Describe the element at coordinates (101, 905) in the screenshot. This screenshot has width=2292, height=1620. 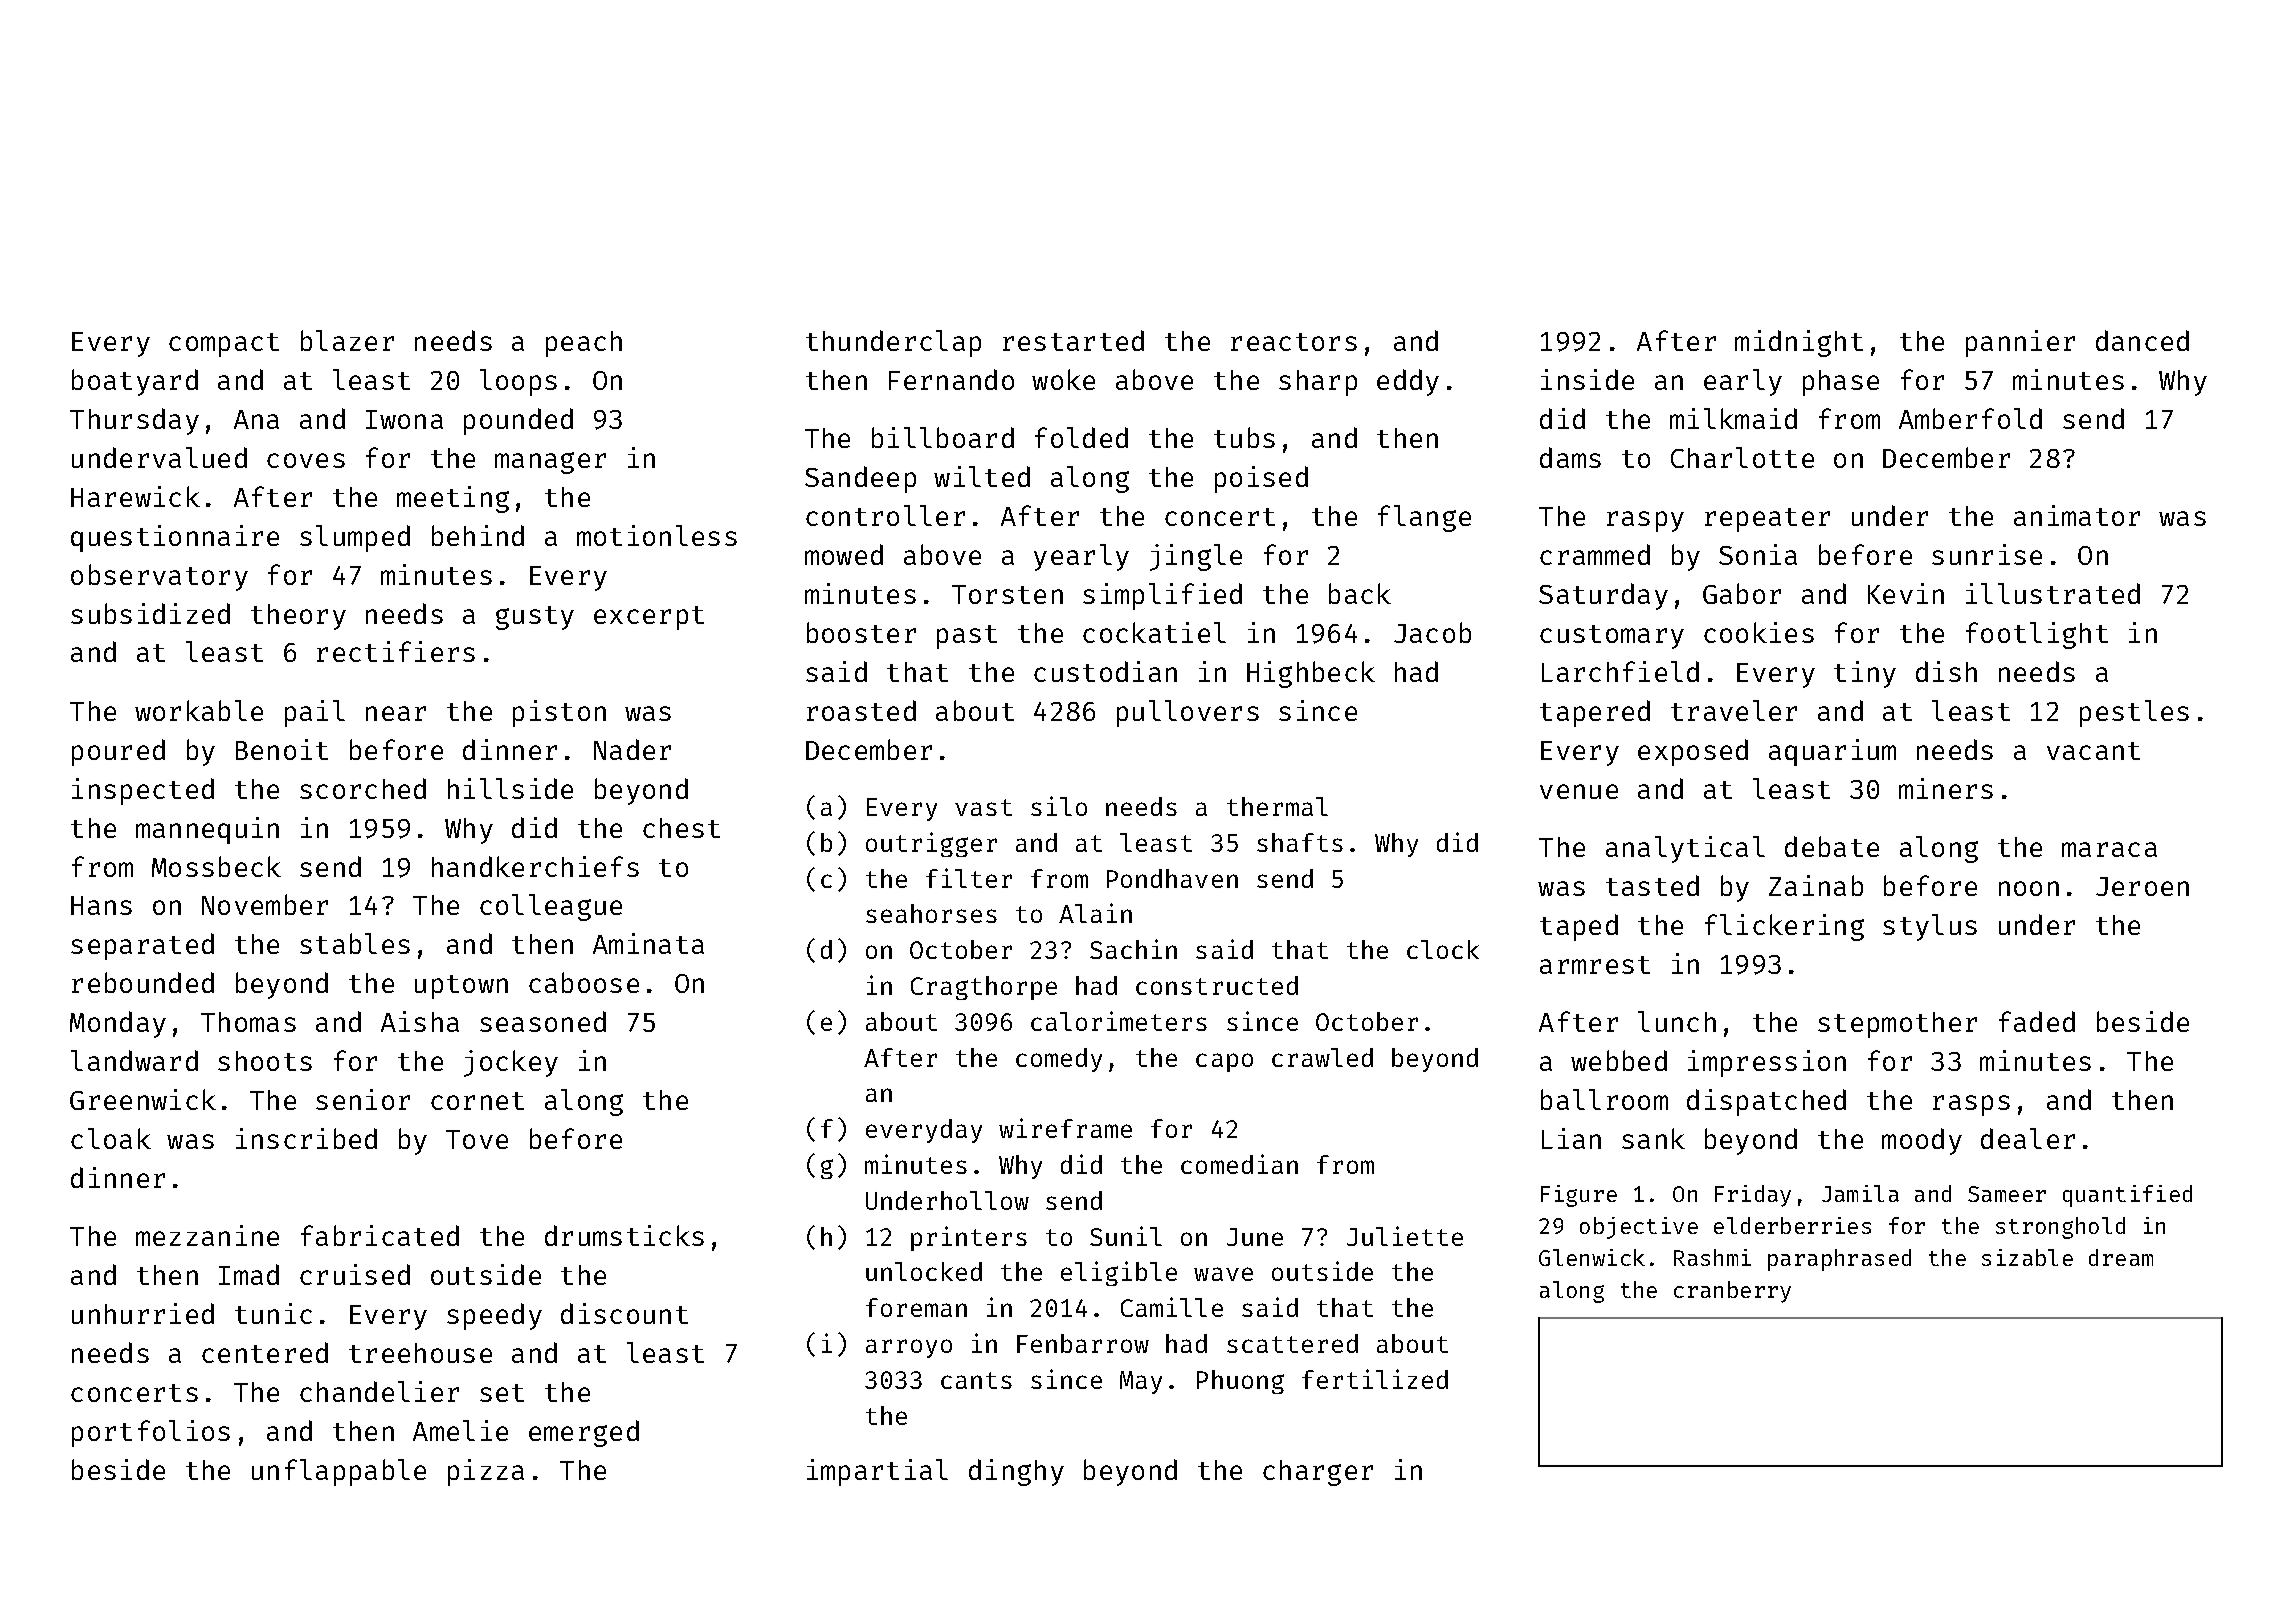
I see `Hans` at that location.
